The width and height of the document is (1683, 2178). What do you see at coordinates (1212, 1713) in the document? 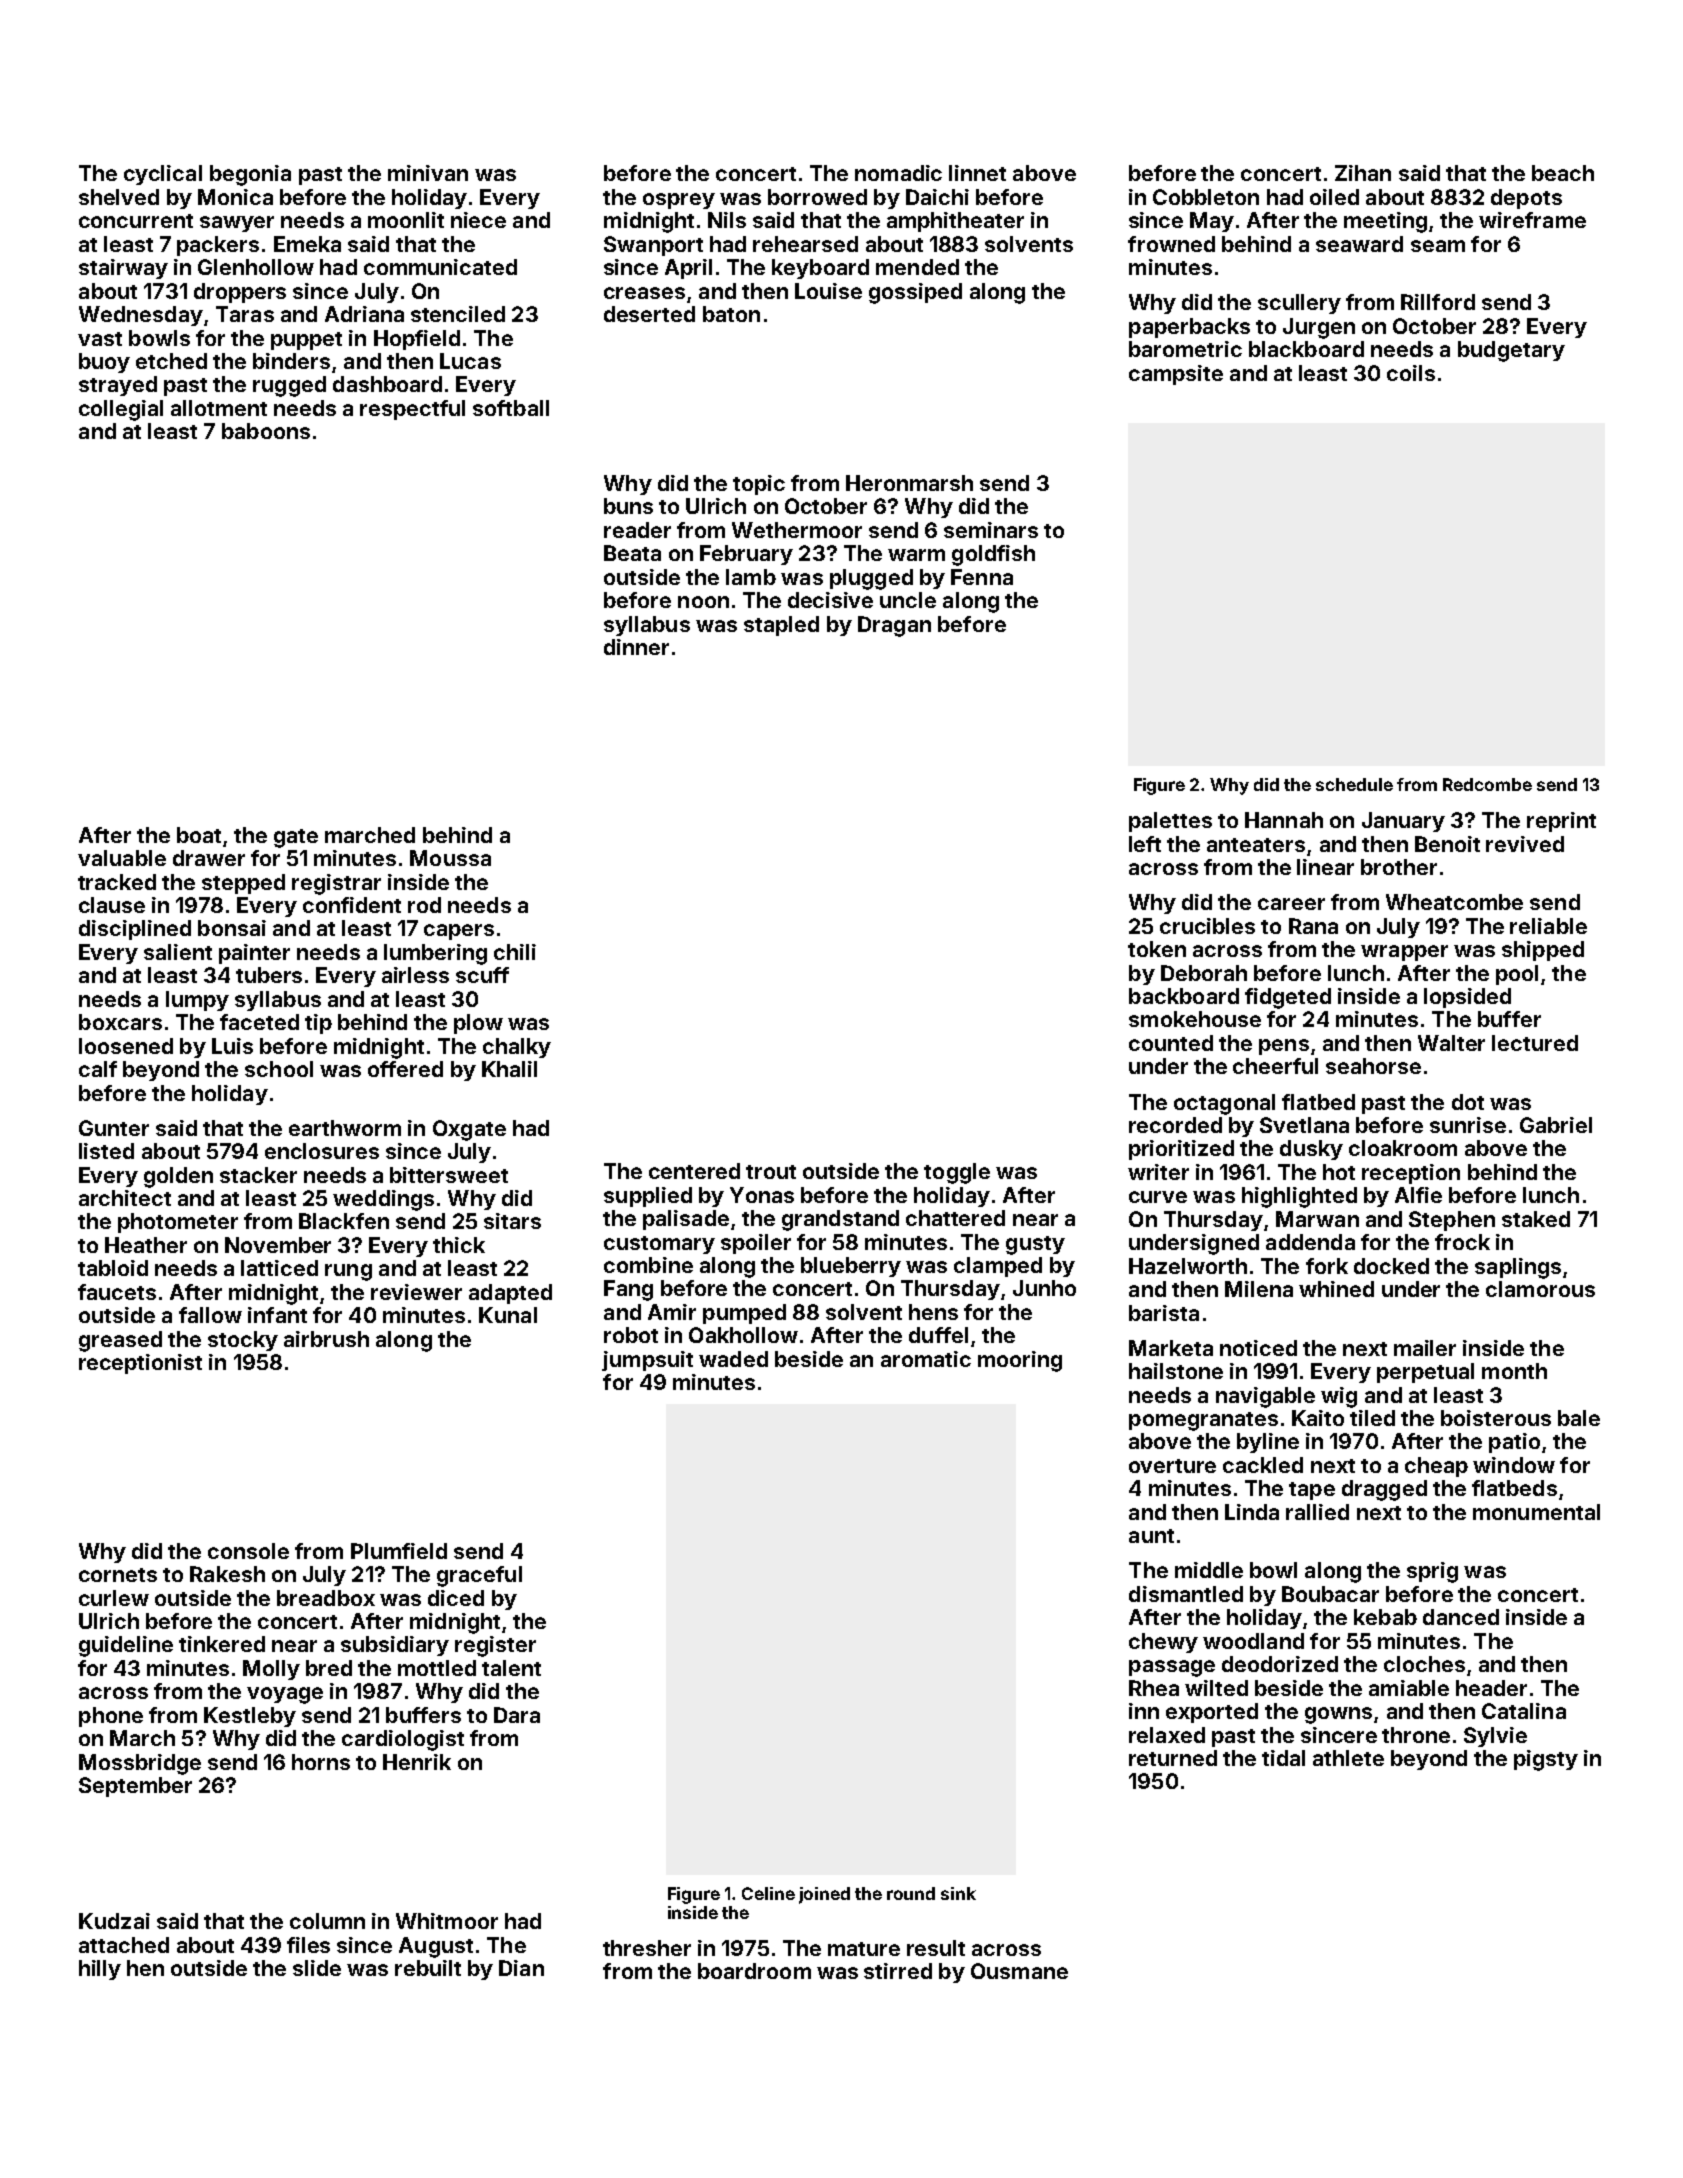
I see `exported` at bounding box center [1212, 1713].
